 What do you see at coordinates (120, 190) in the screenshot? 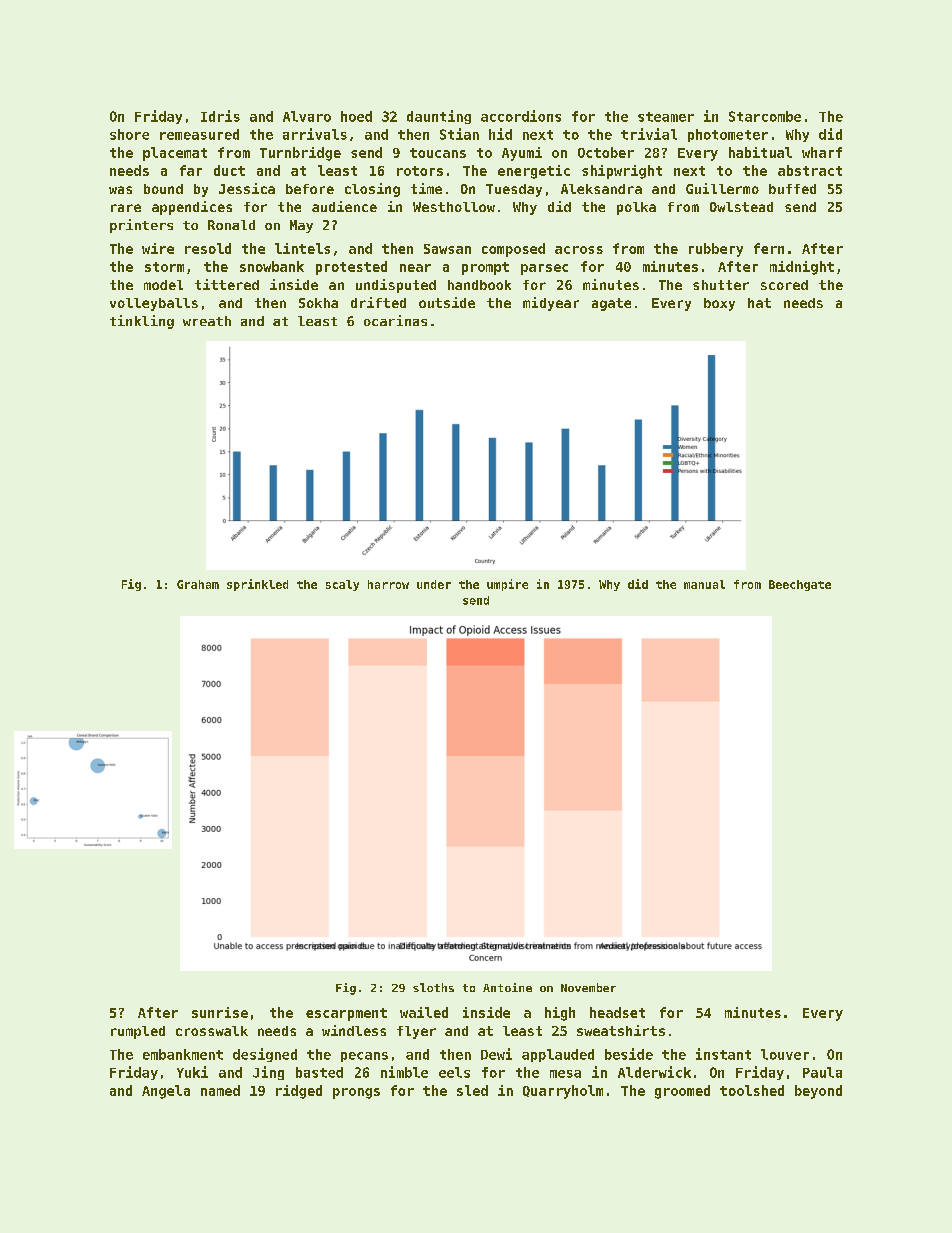
I see `was` at bounding box center [120, 190].
